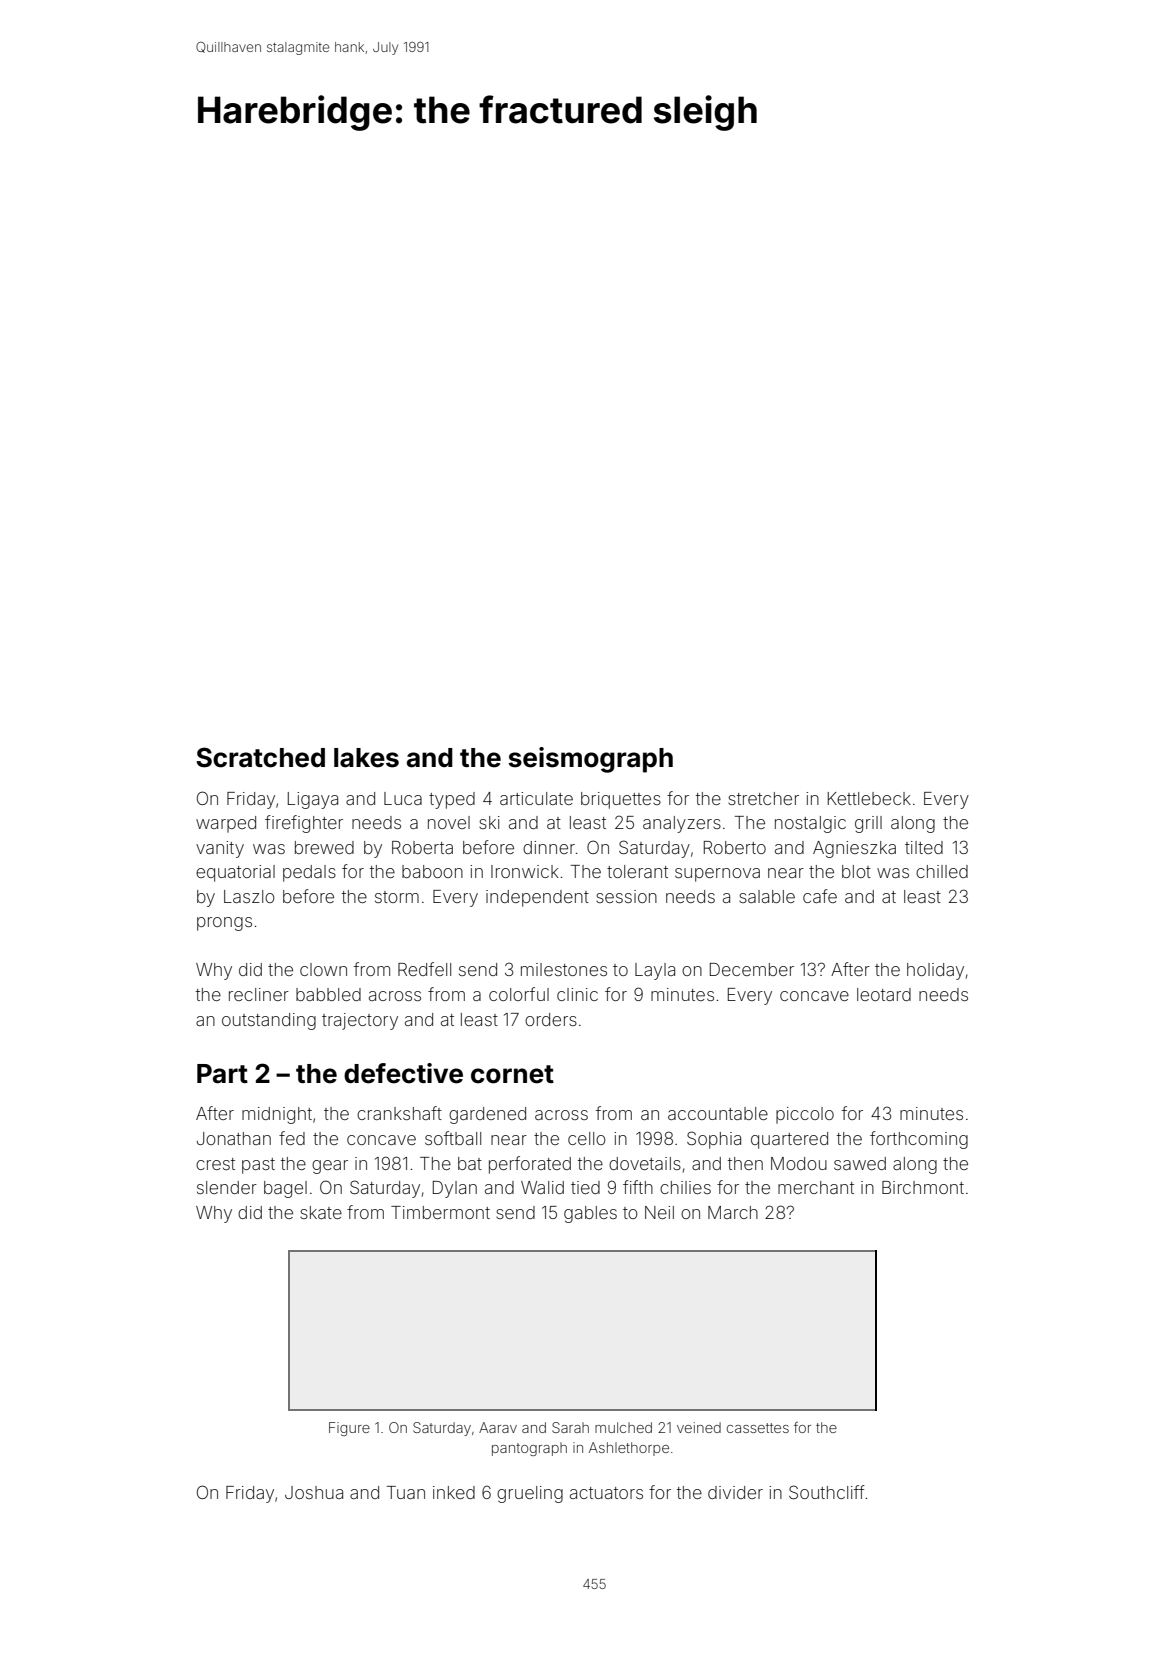 This screenshot has width=1165, height=1654. What do you see at coordinates (623, 1427) in the screenshot?
I see `mulched` at bounding box center [623, 1427].
